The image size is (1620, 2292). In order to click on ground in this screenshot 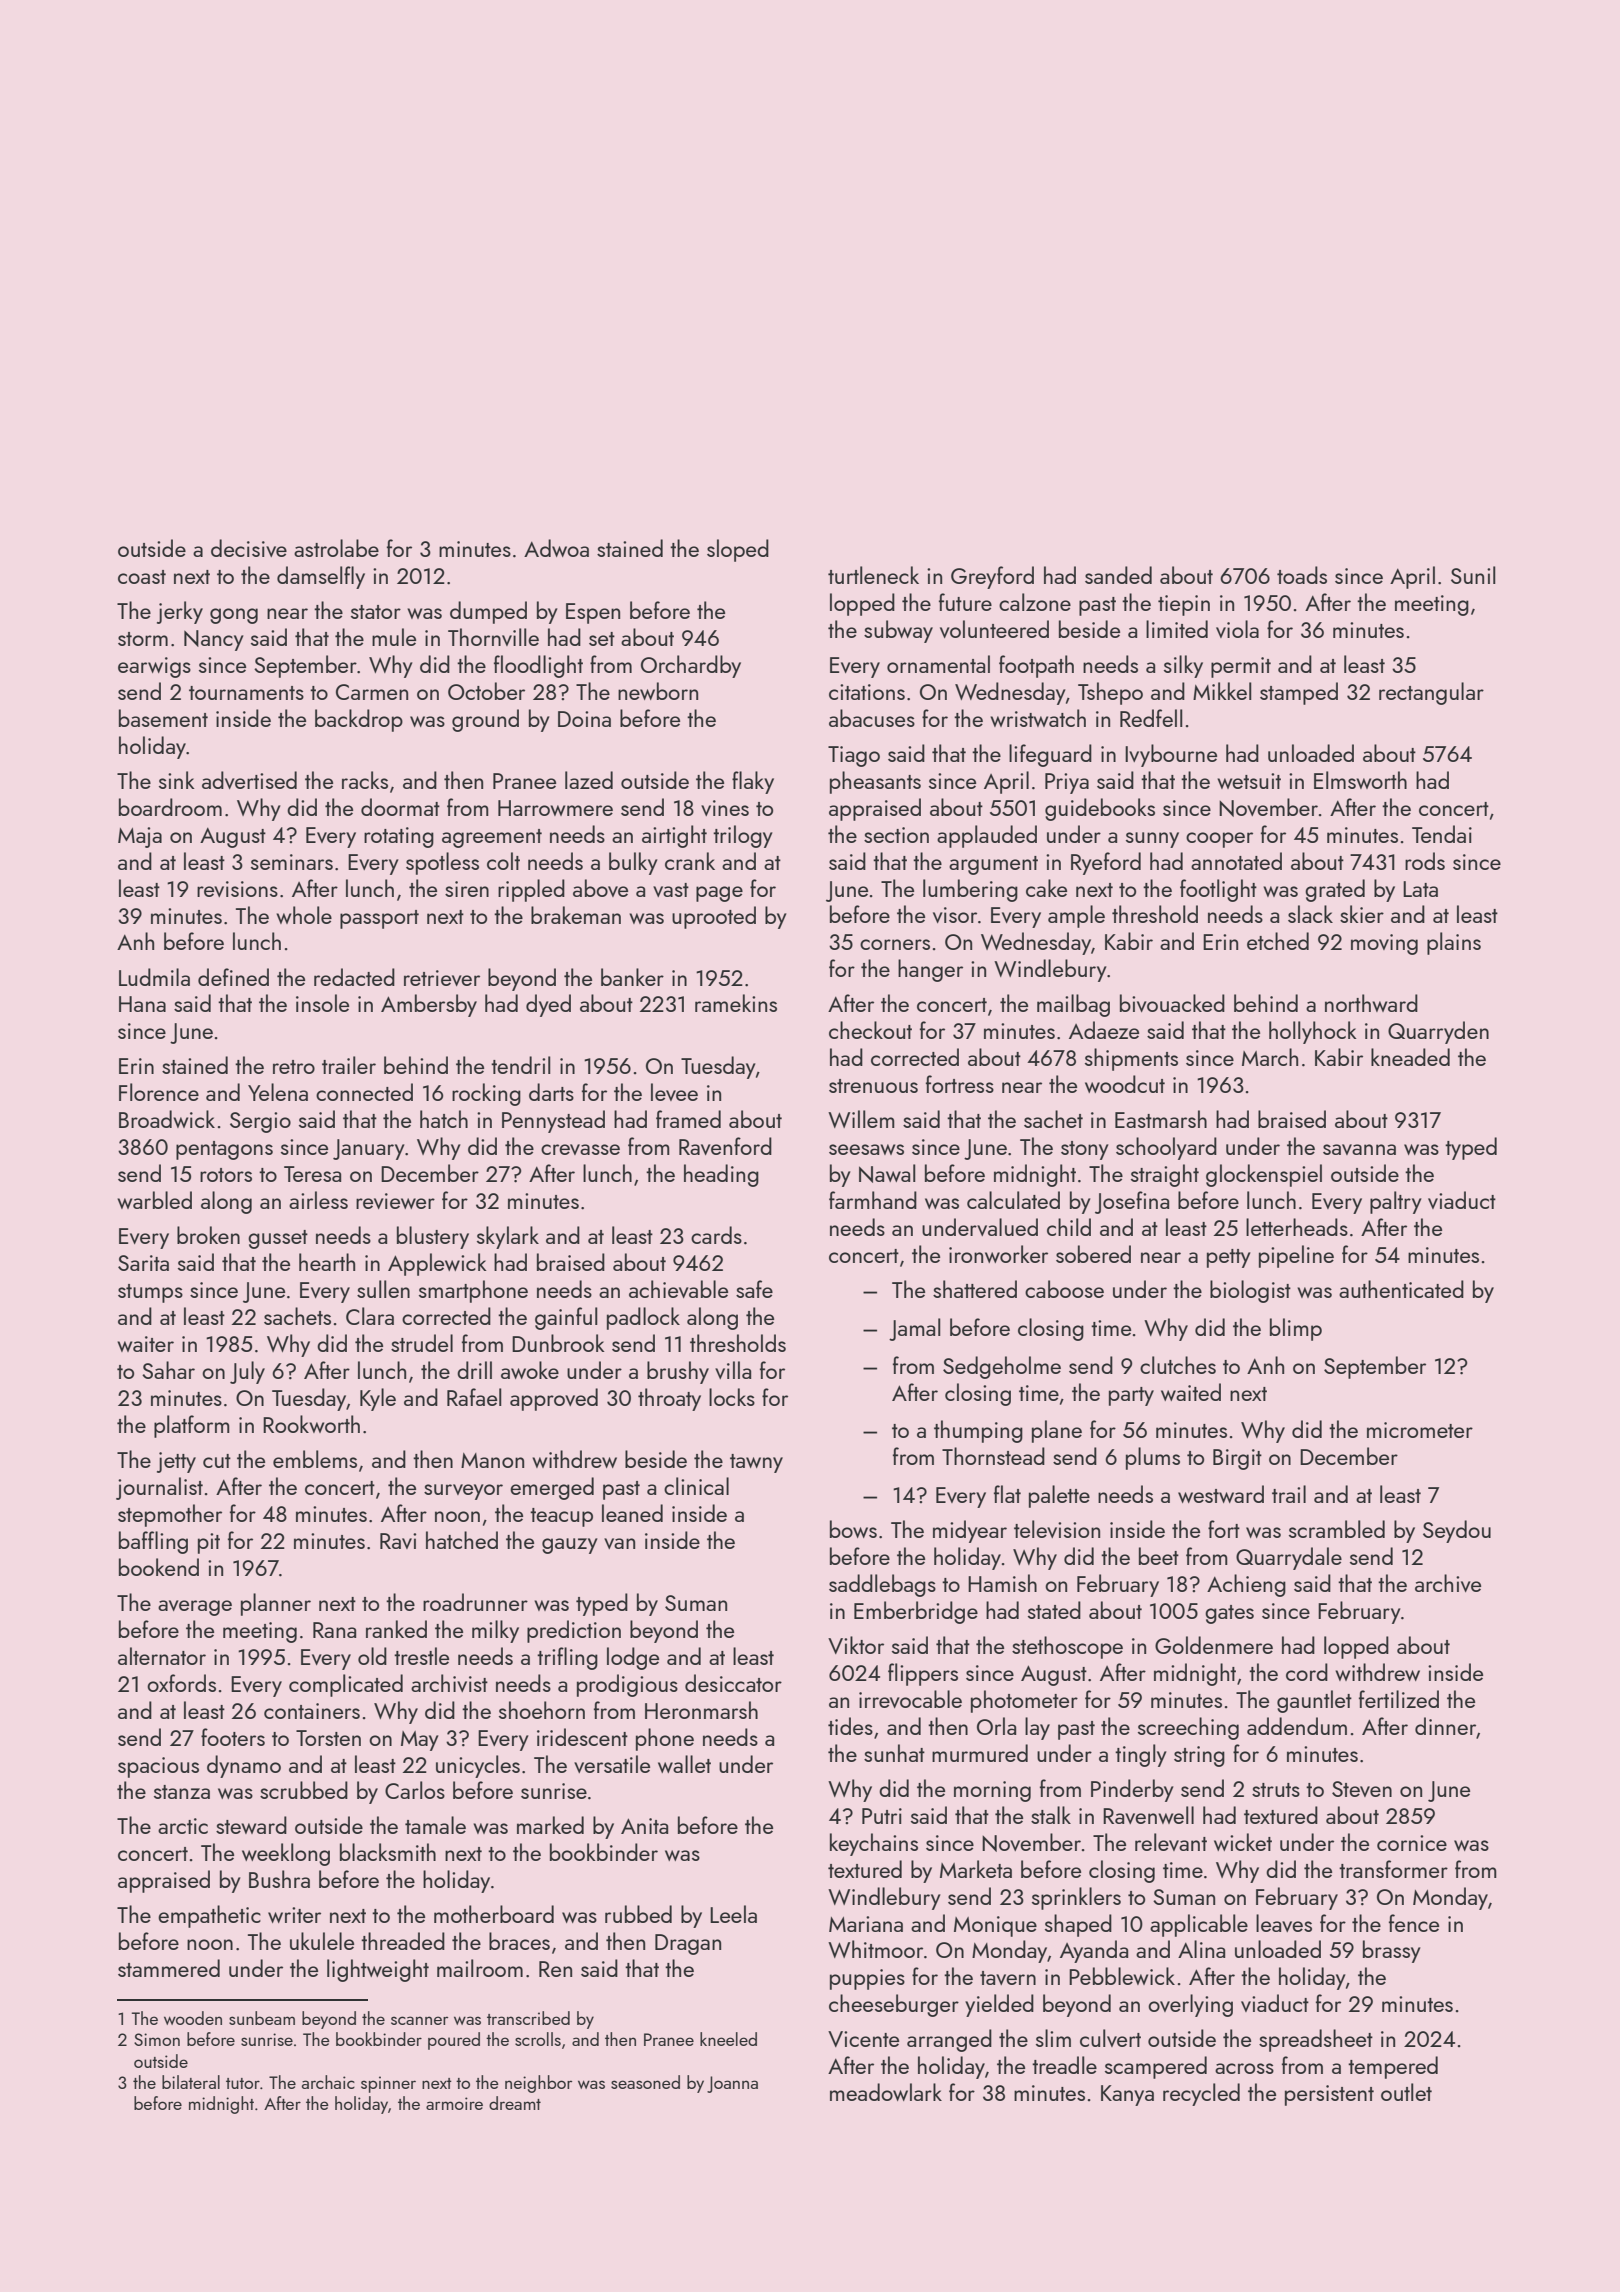, I will do `click(485, 720)`.
